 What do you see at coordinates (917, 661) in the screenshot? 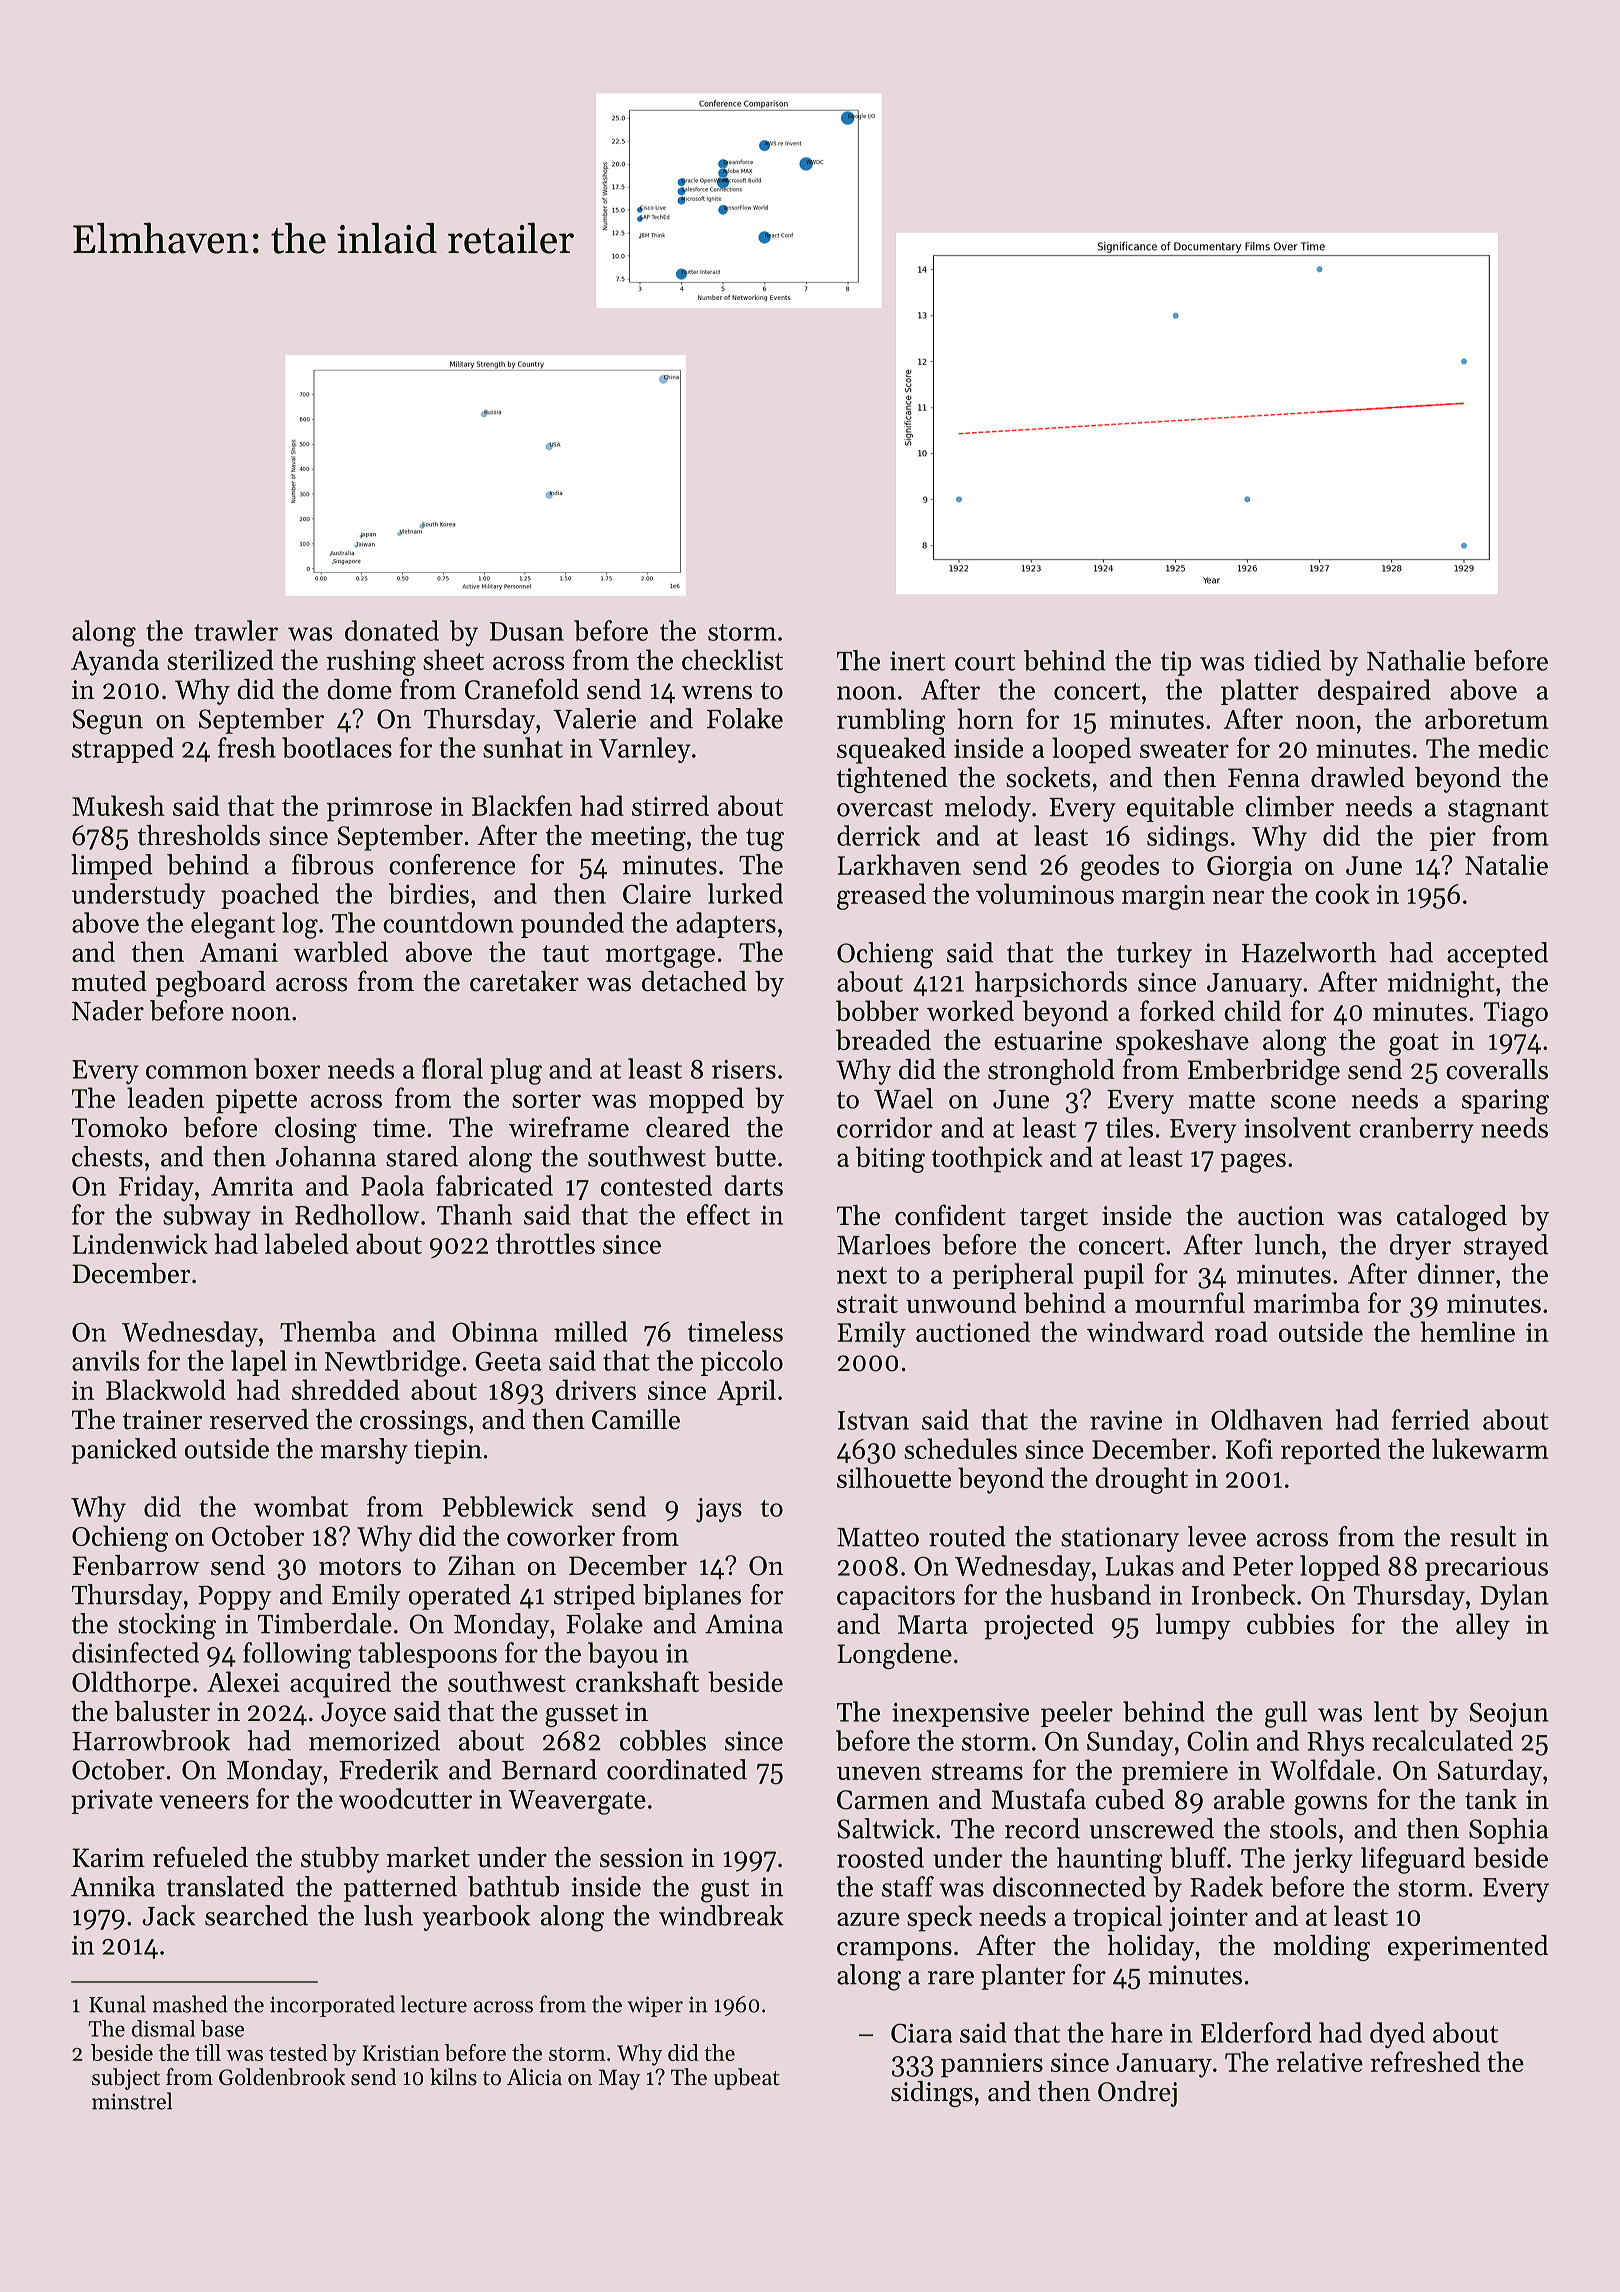
I see `inert` at bounding box center [917, 661].
